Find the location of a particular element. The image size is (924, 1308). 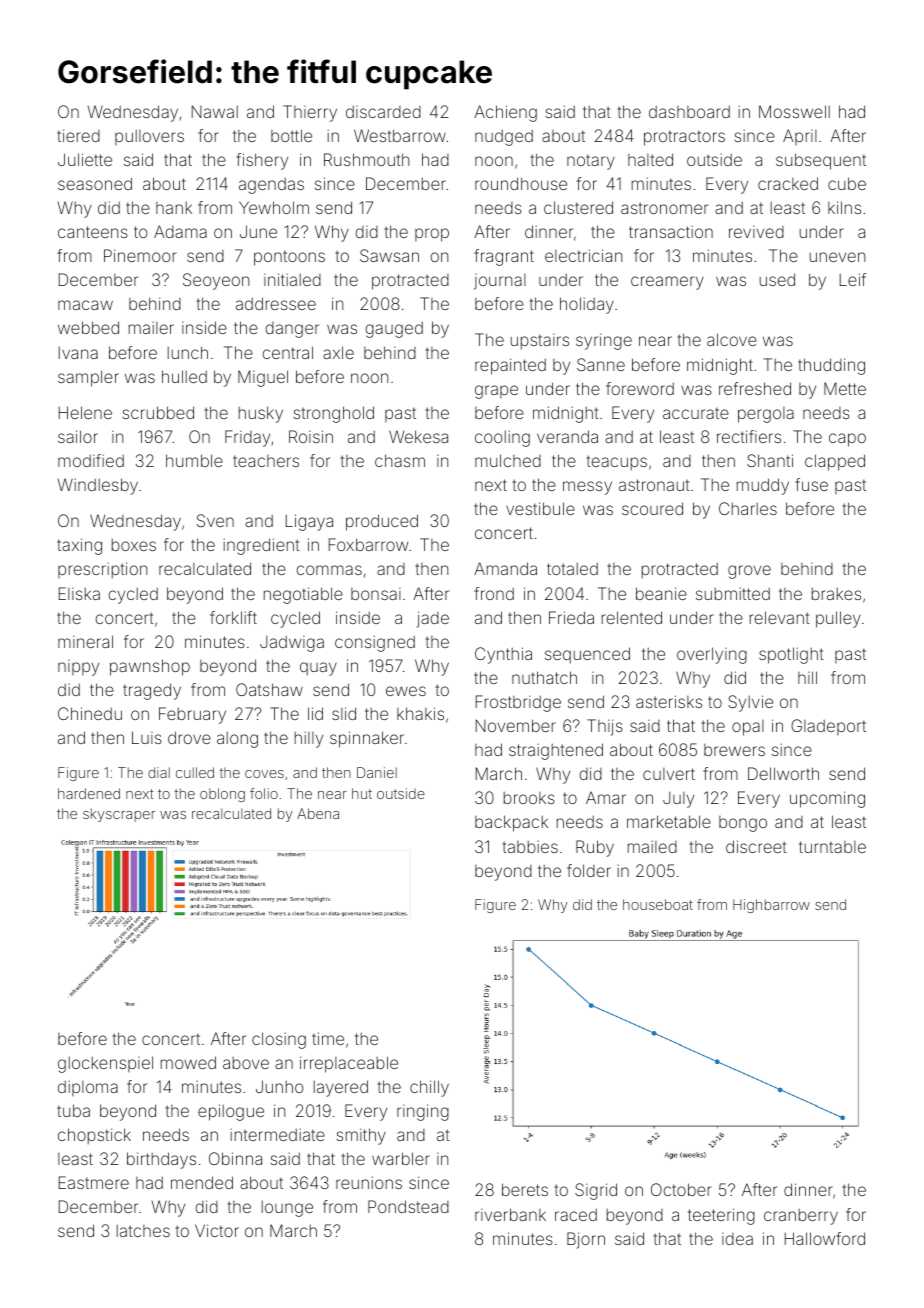

Thierry is located at coordinates (310, 113).
